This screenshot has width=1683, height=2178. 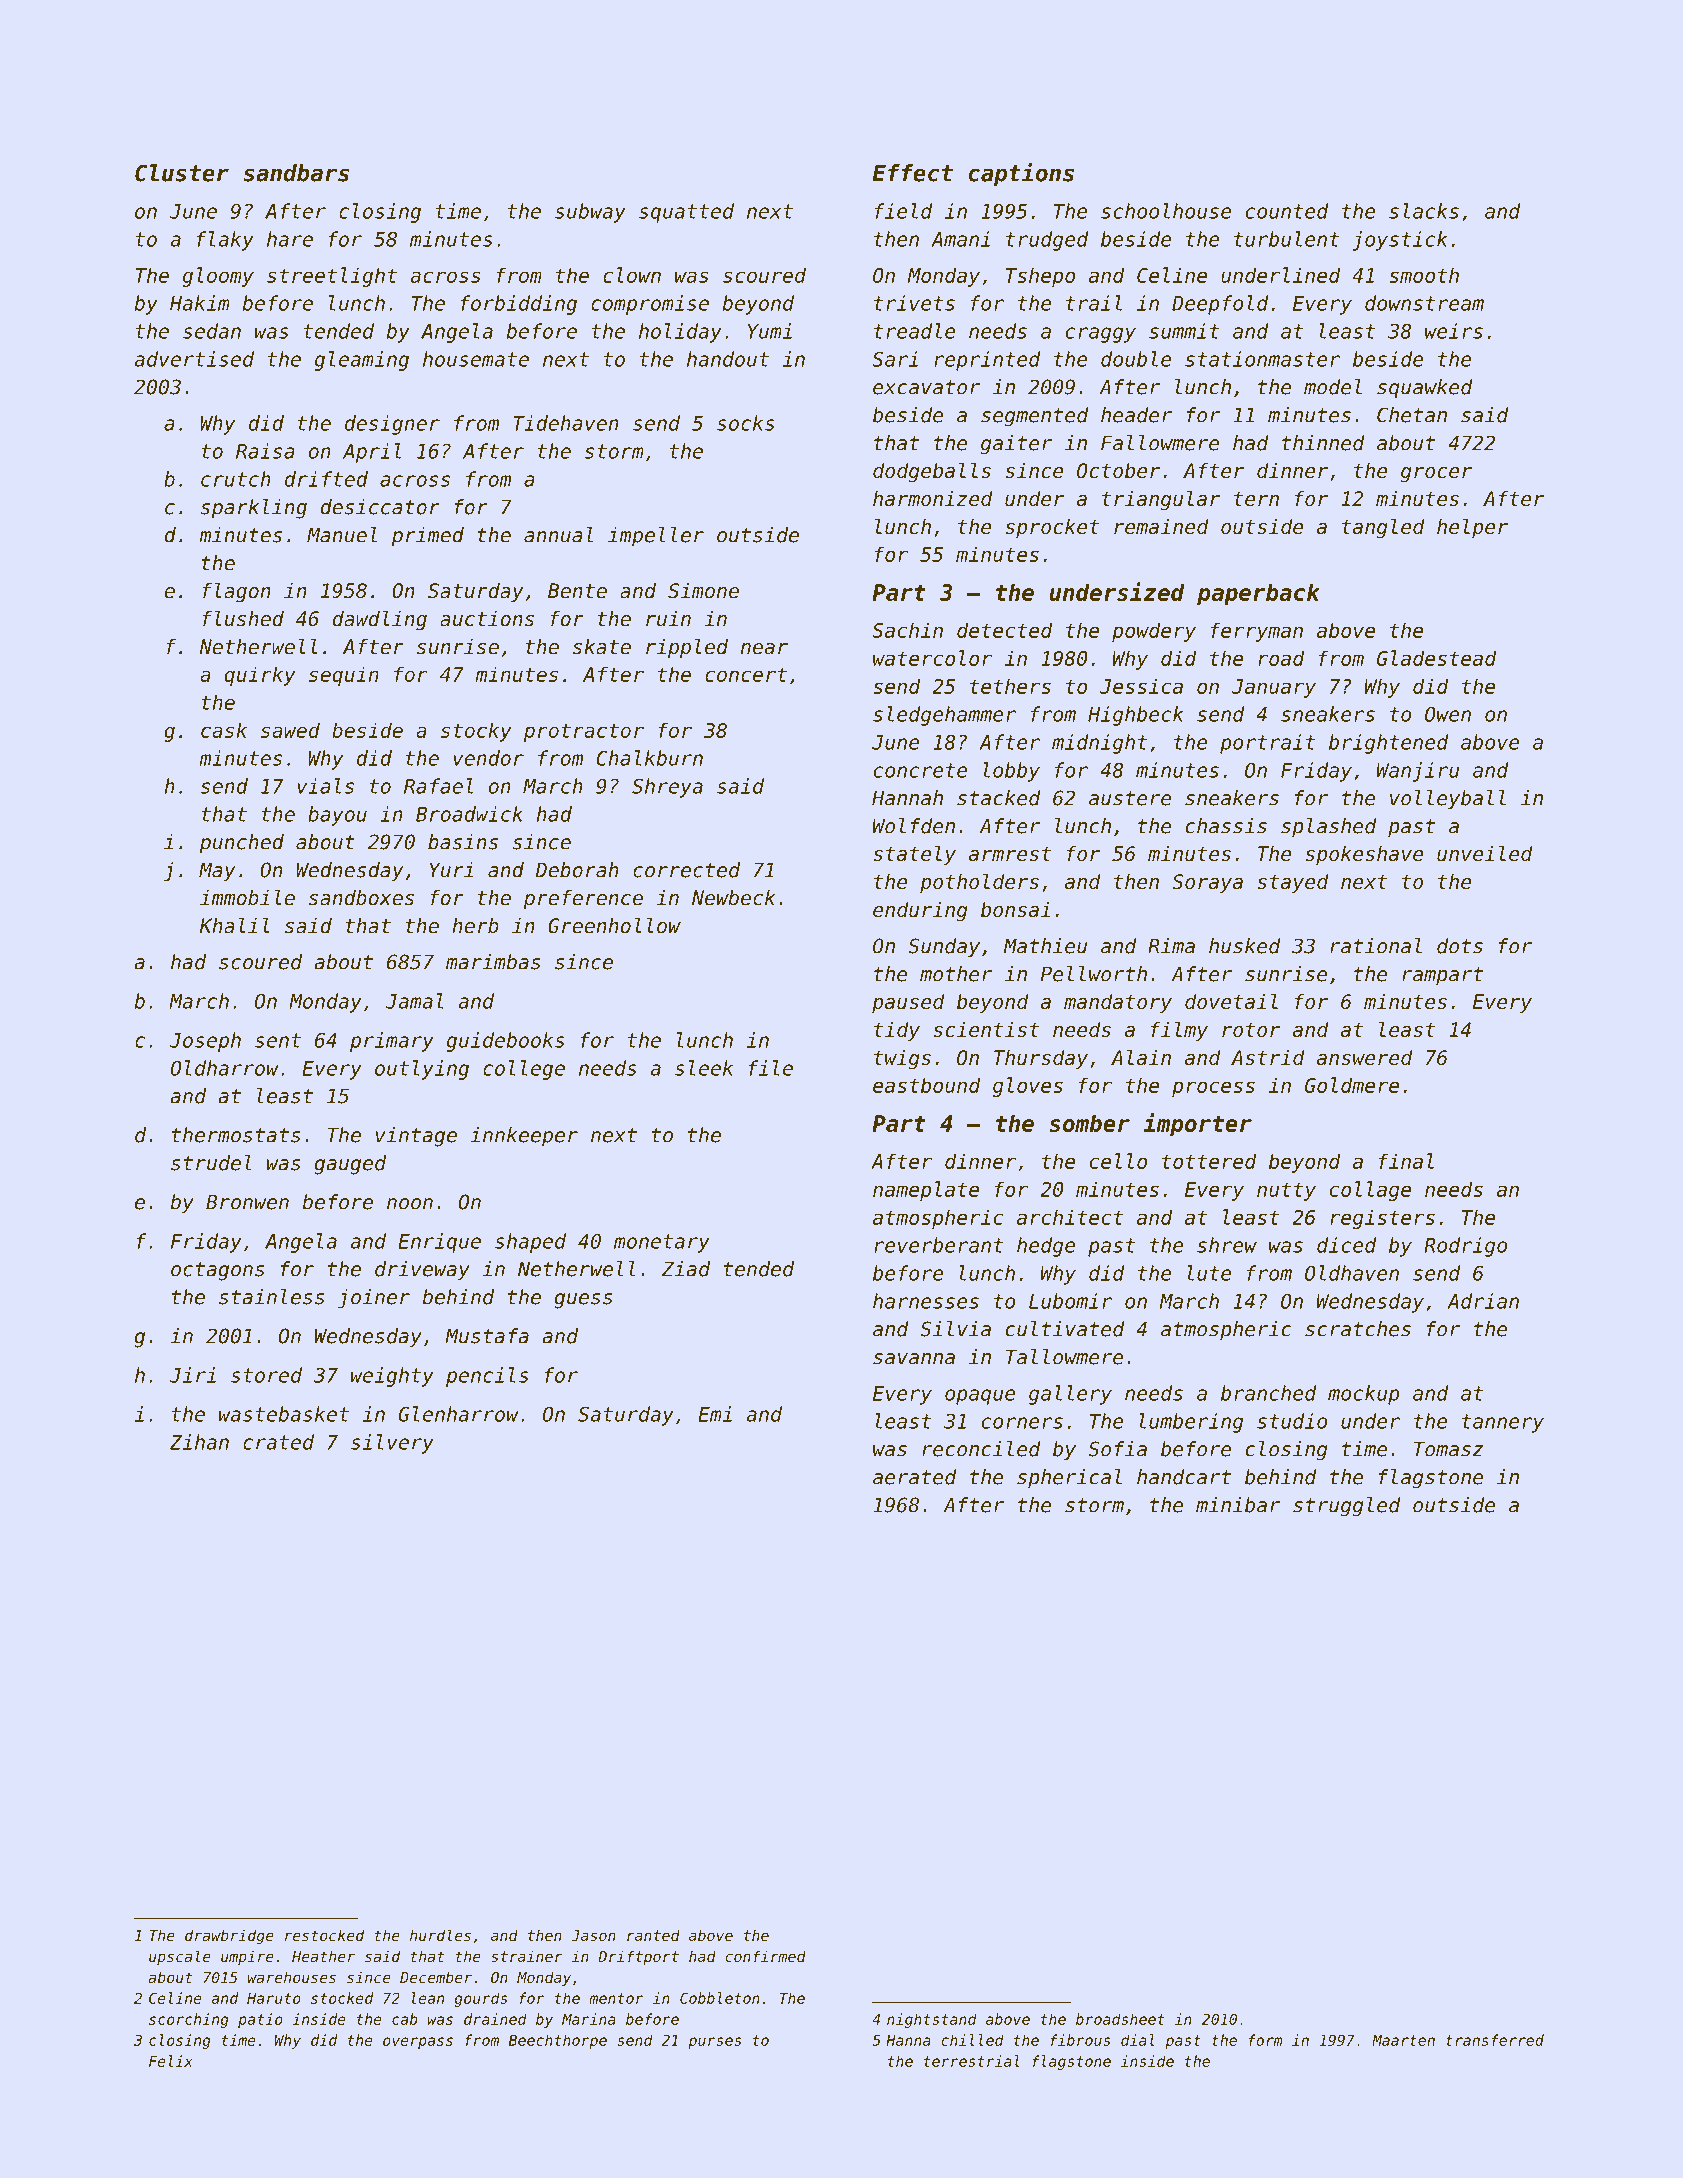 I want to click on captions, so click(x=1021, y=174).
